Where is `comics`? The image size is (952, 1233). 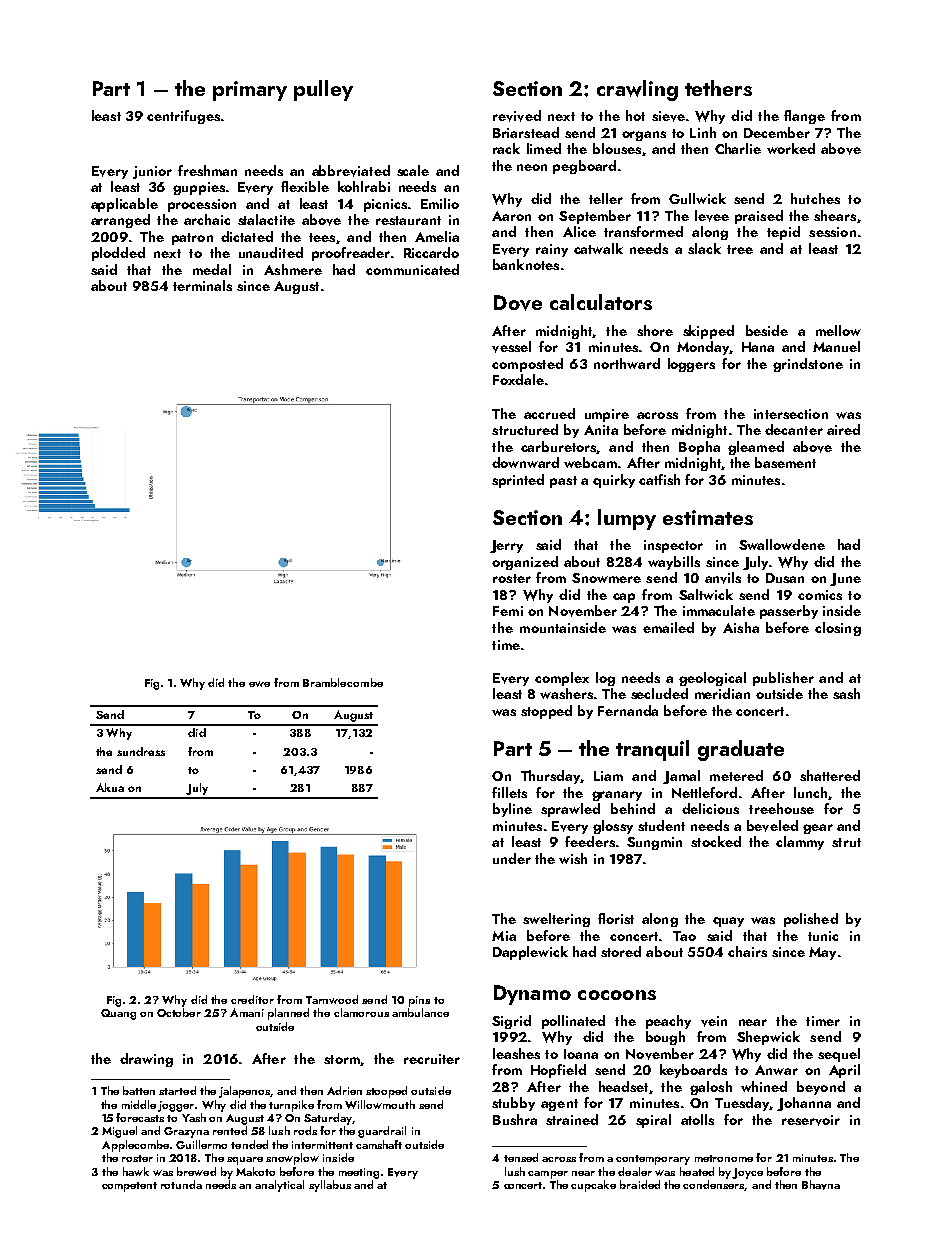 comics is located at coordinates (820, 595).
